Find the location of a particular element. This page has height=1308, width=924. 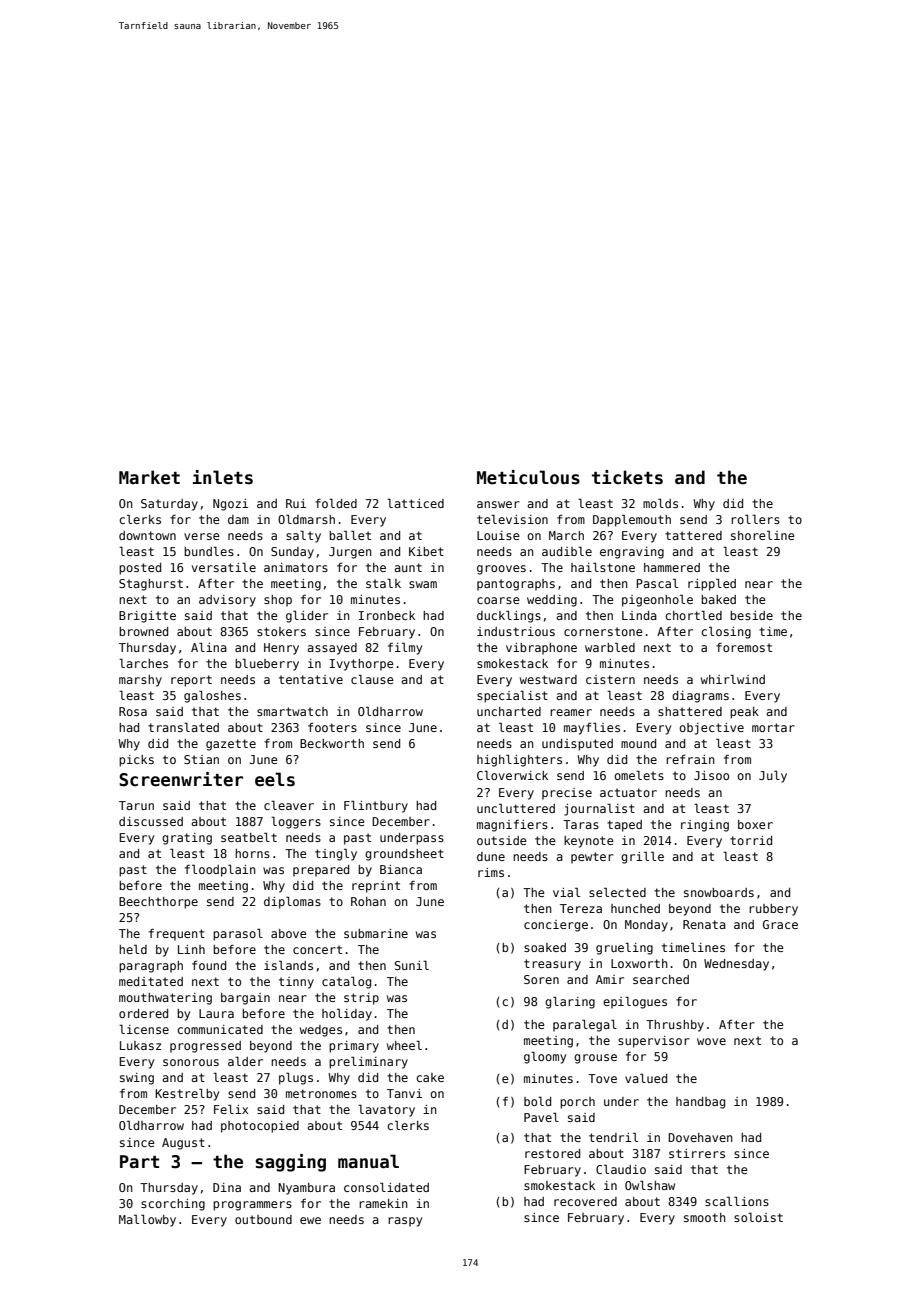

raspy is located at coordinates (405, 1222).
